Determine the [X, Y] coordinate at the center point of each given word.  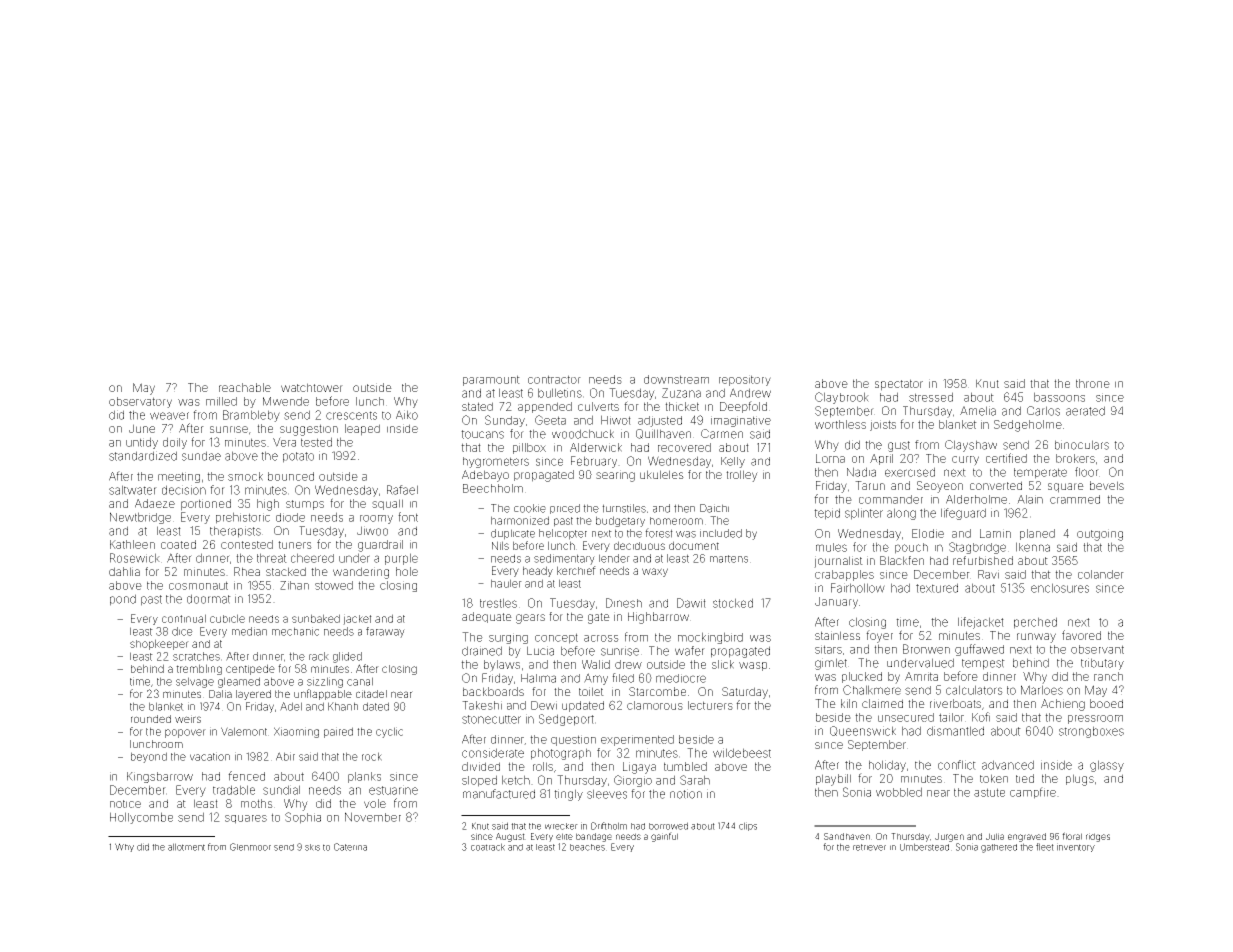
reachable [245, 387]
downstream [676, 379]
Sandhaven [847, 836]
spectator [899, 385]
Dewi [544, 705]
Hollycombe [141, 818]
